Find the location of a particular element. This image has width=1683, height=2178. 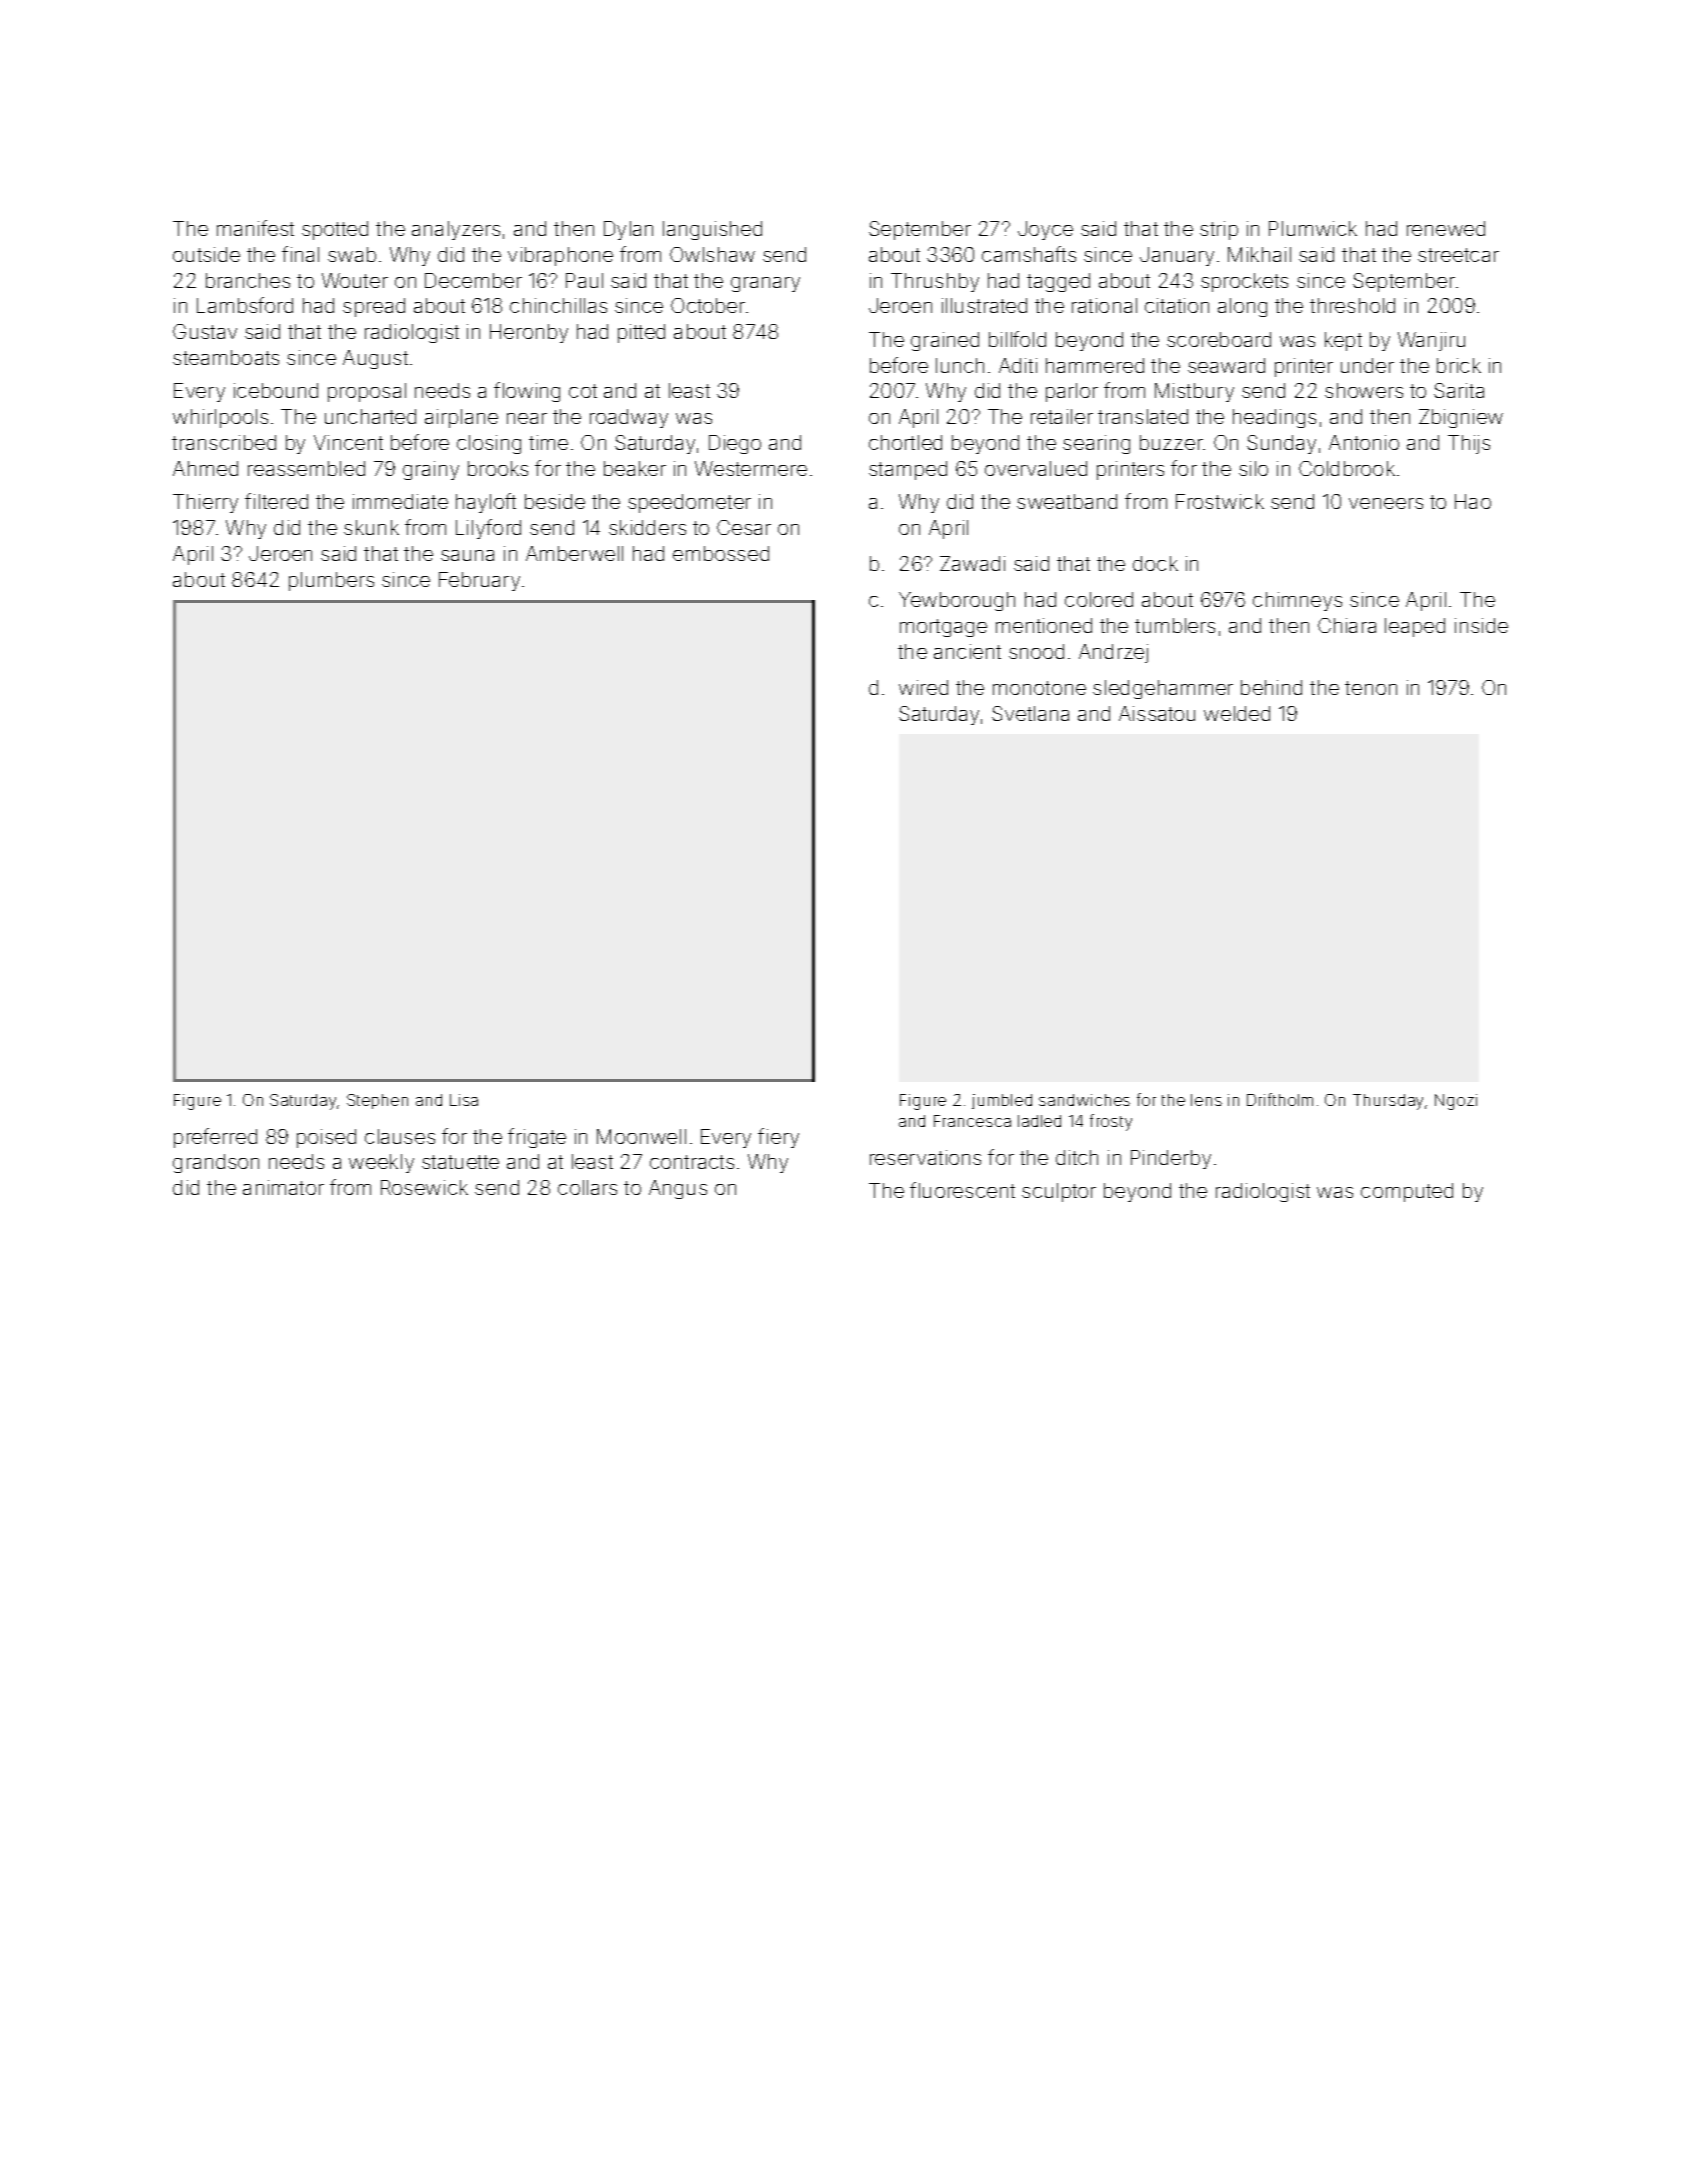

behind is located at coordinates (1271, 687).
